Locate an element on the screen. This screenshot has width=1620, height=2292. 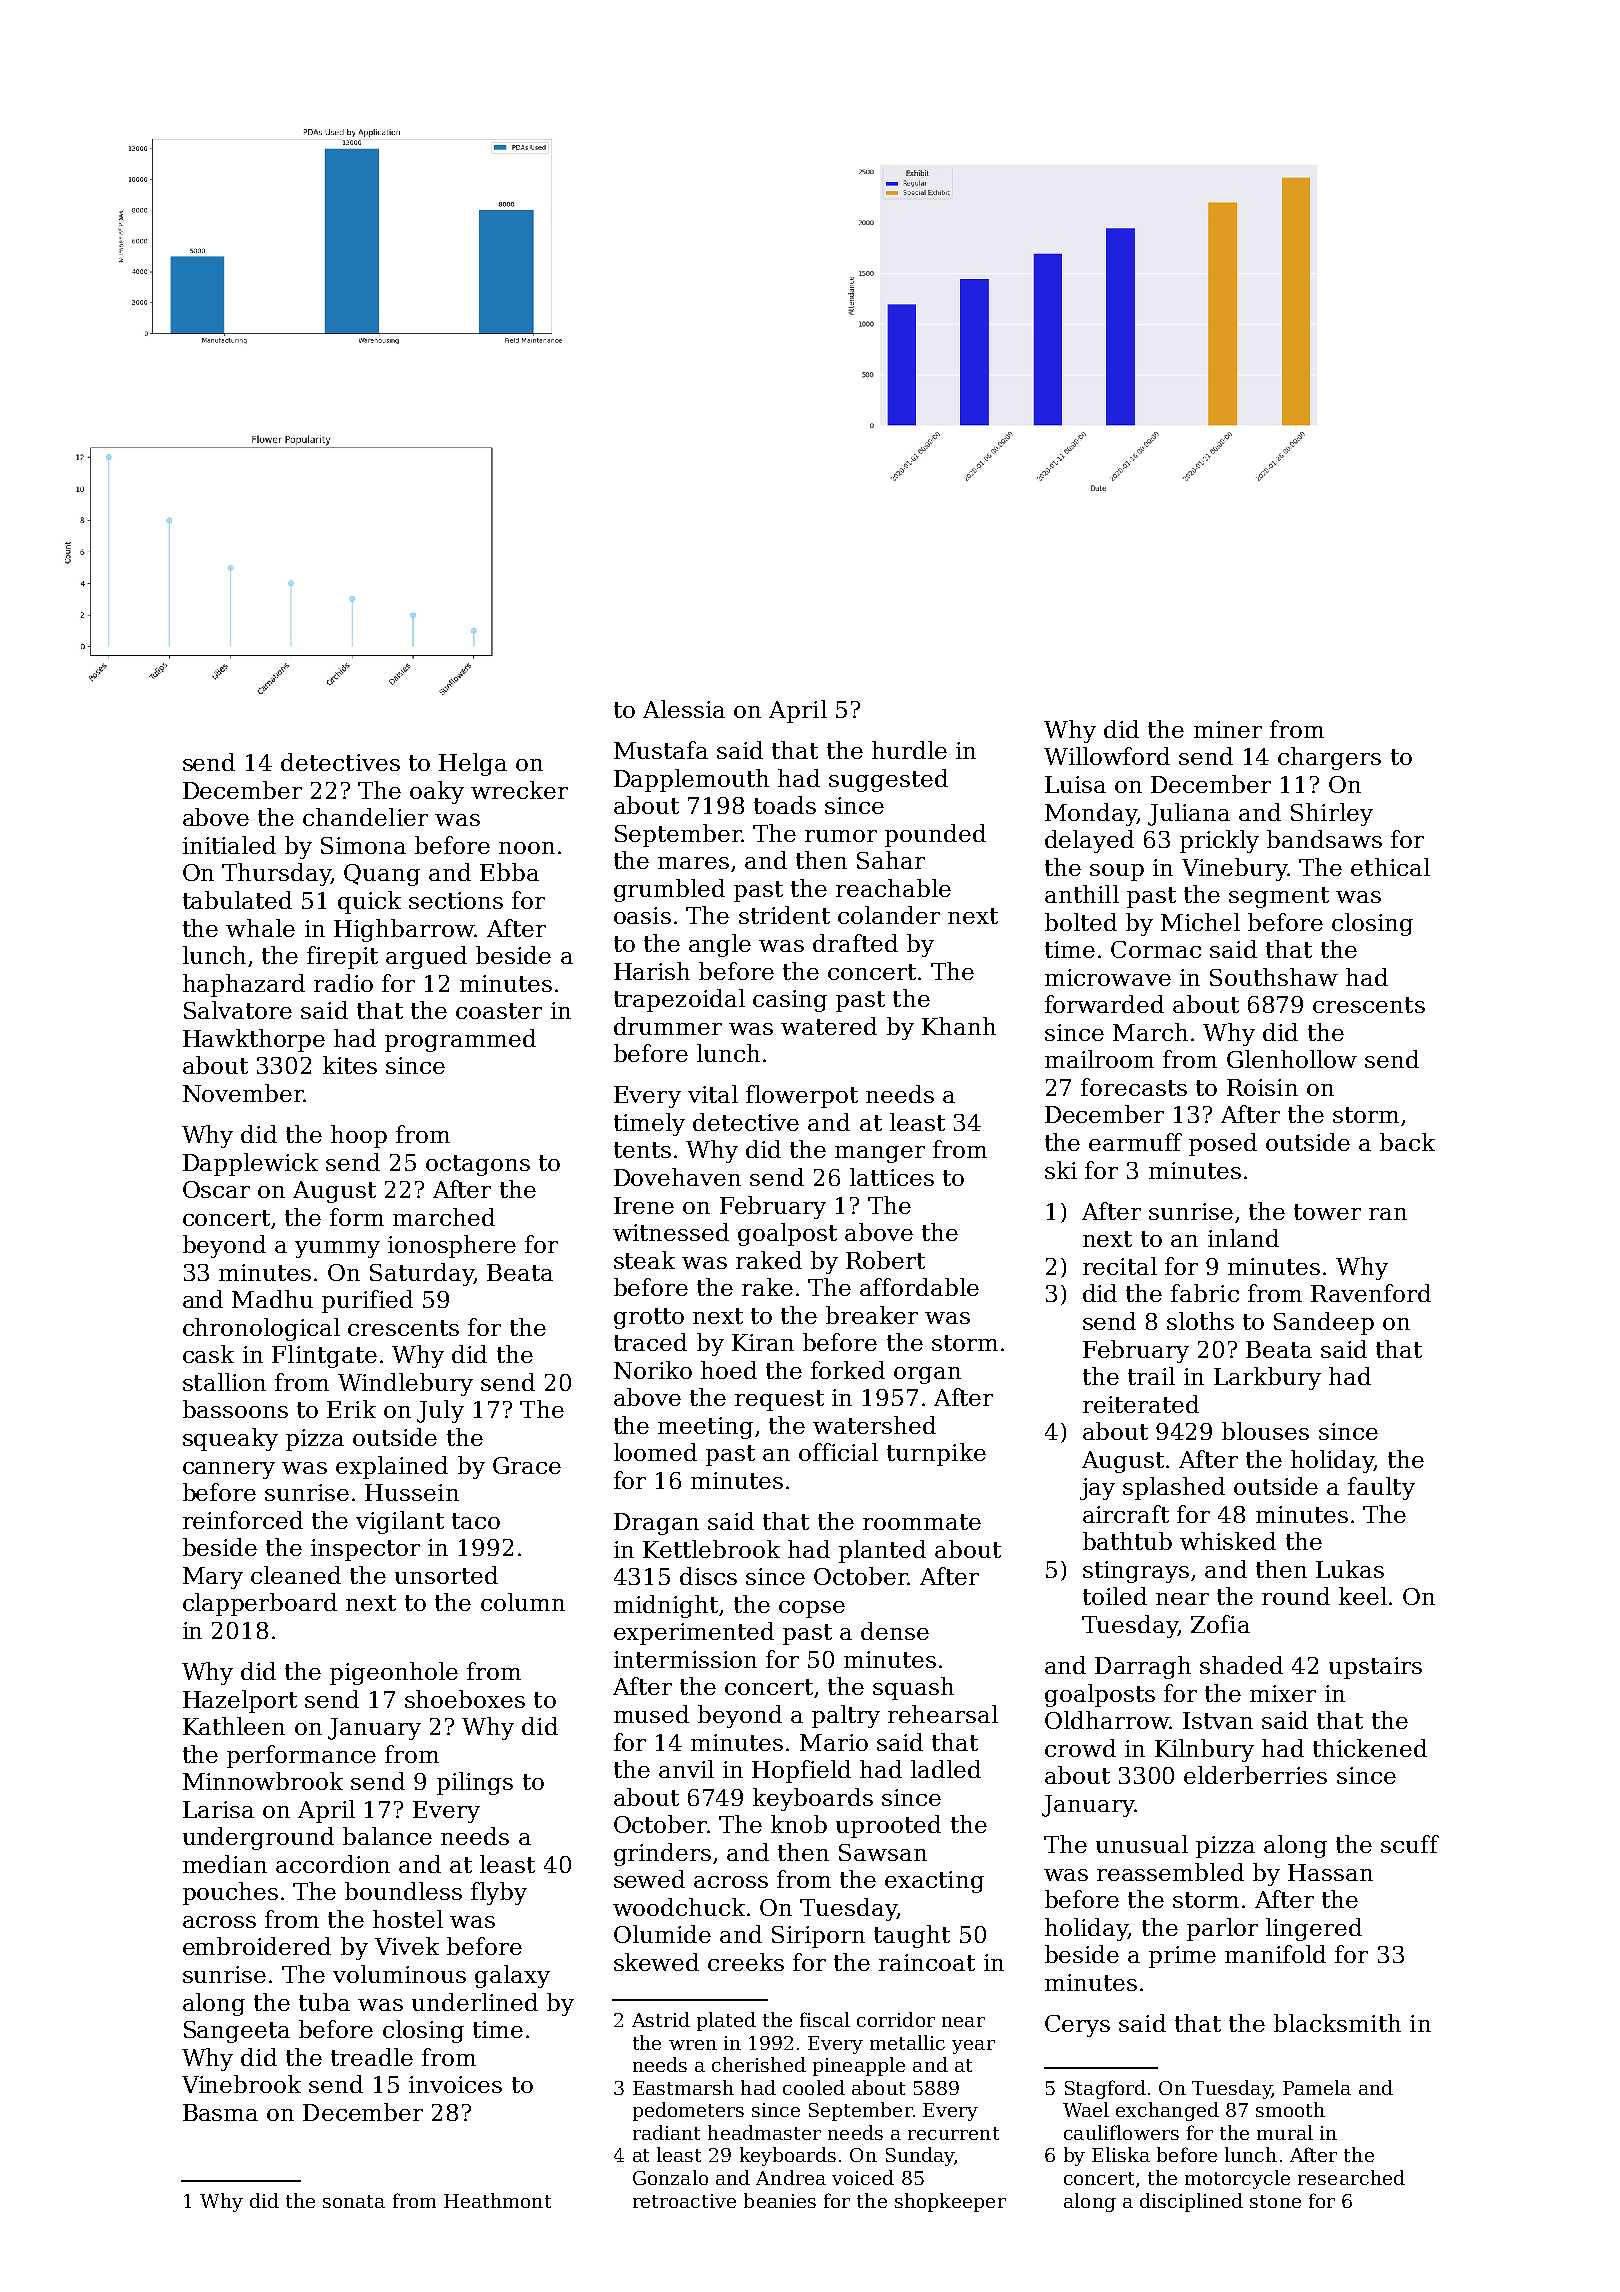
kites is located at coordinates (350, 1065).
